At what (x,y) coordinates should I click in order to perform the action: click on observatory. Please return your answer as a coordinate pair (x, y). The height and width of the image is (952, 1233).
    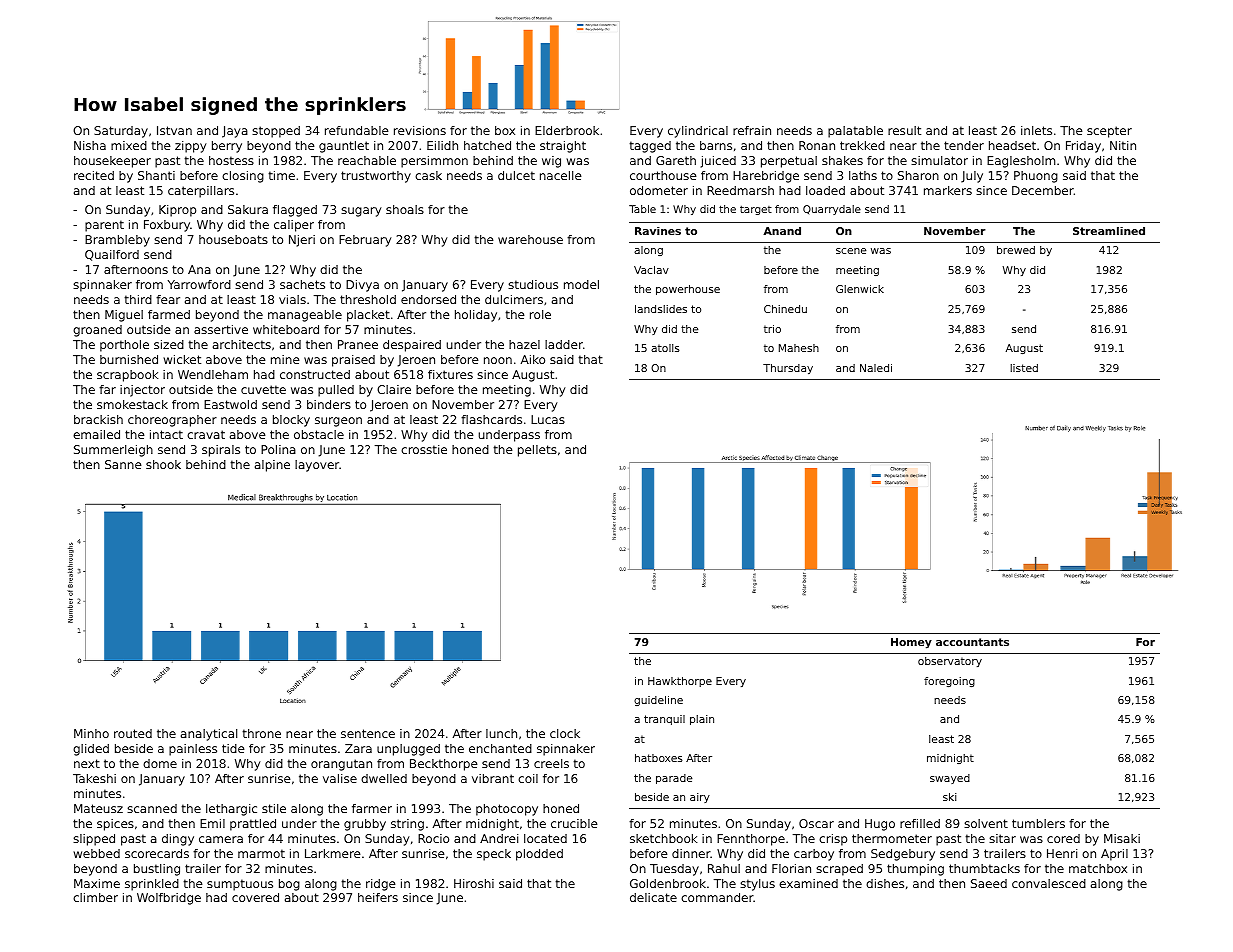
    Looking at the image, I should click on (950, 662).
